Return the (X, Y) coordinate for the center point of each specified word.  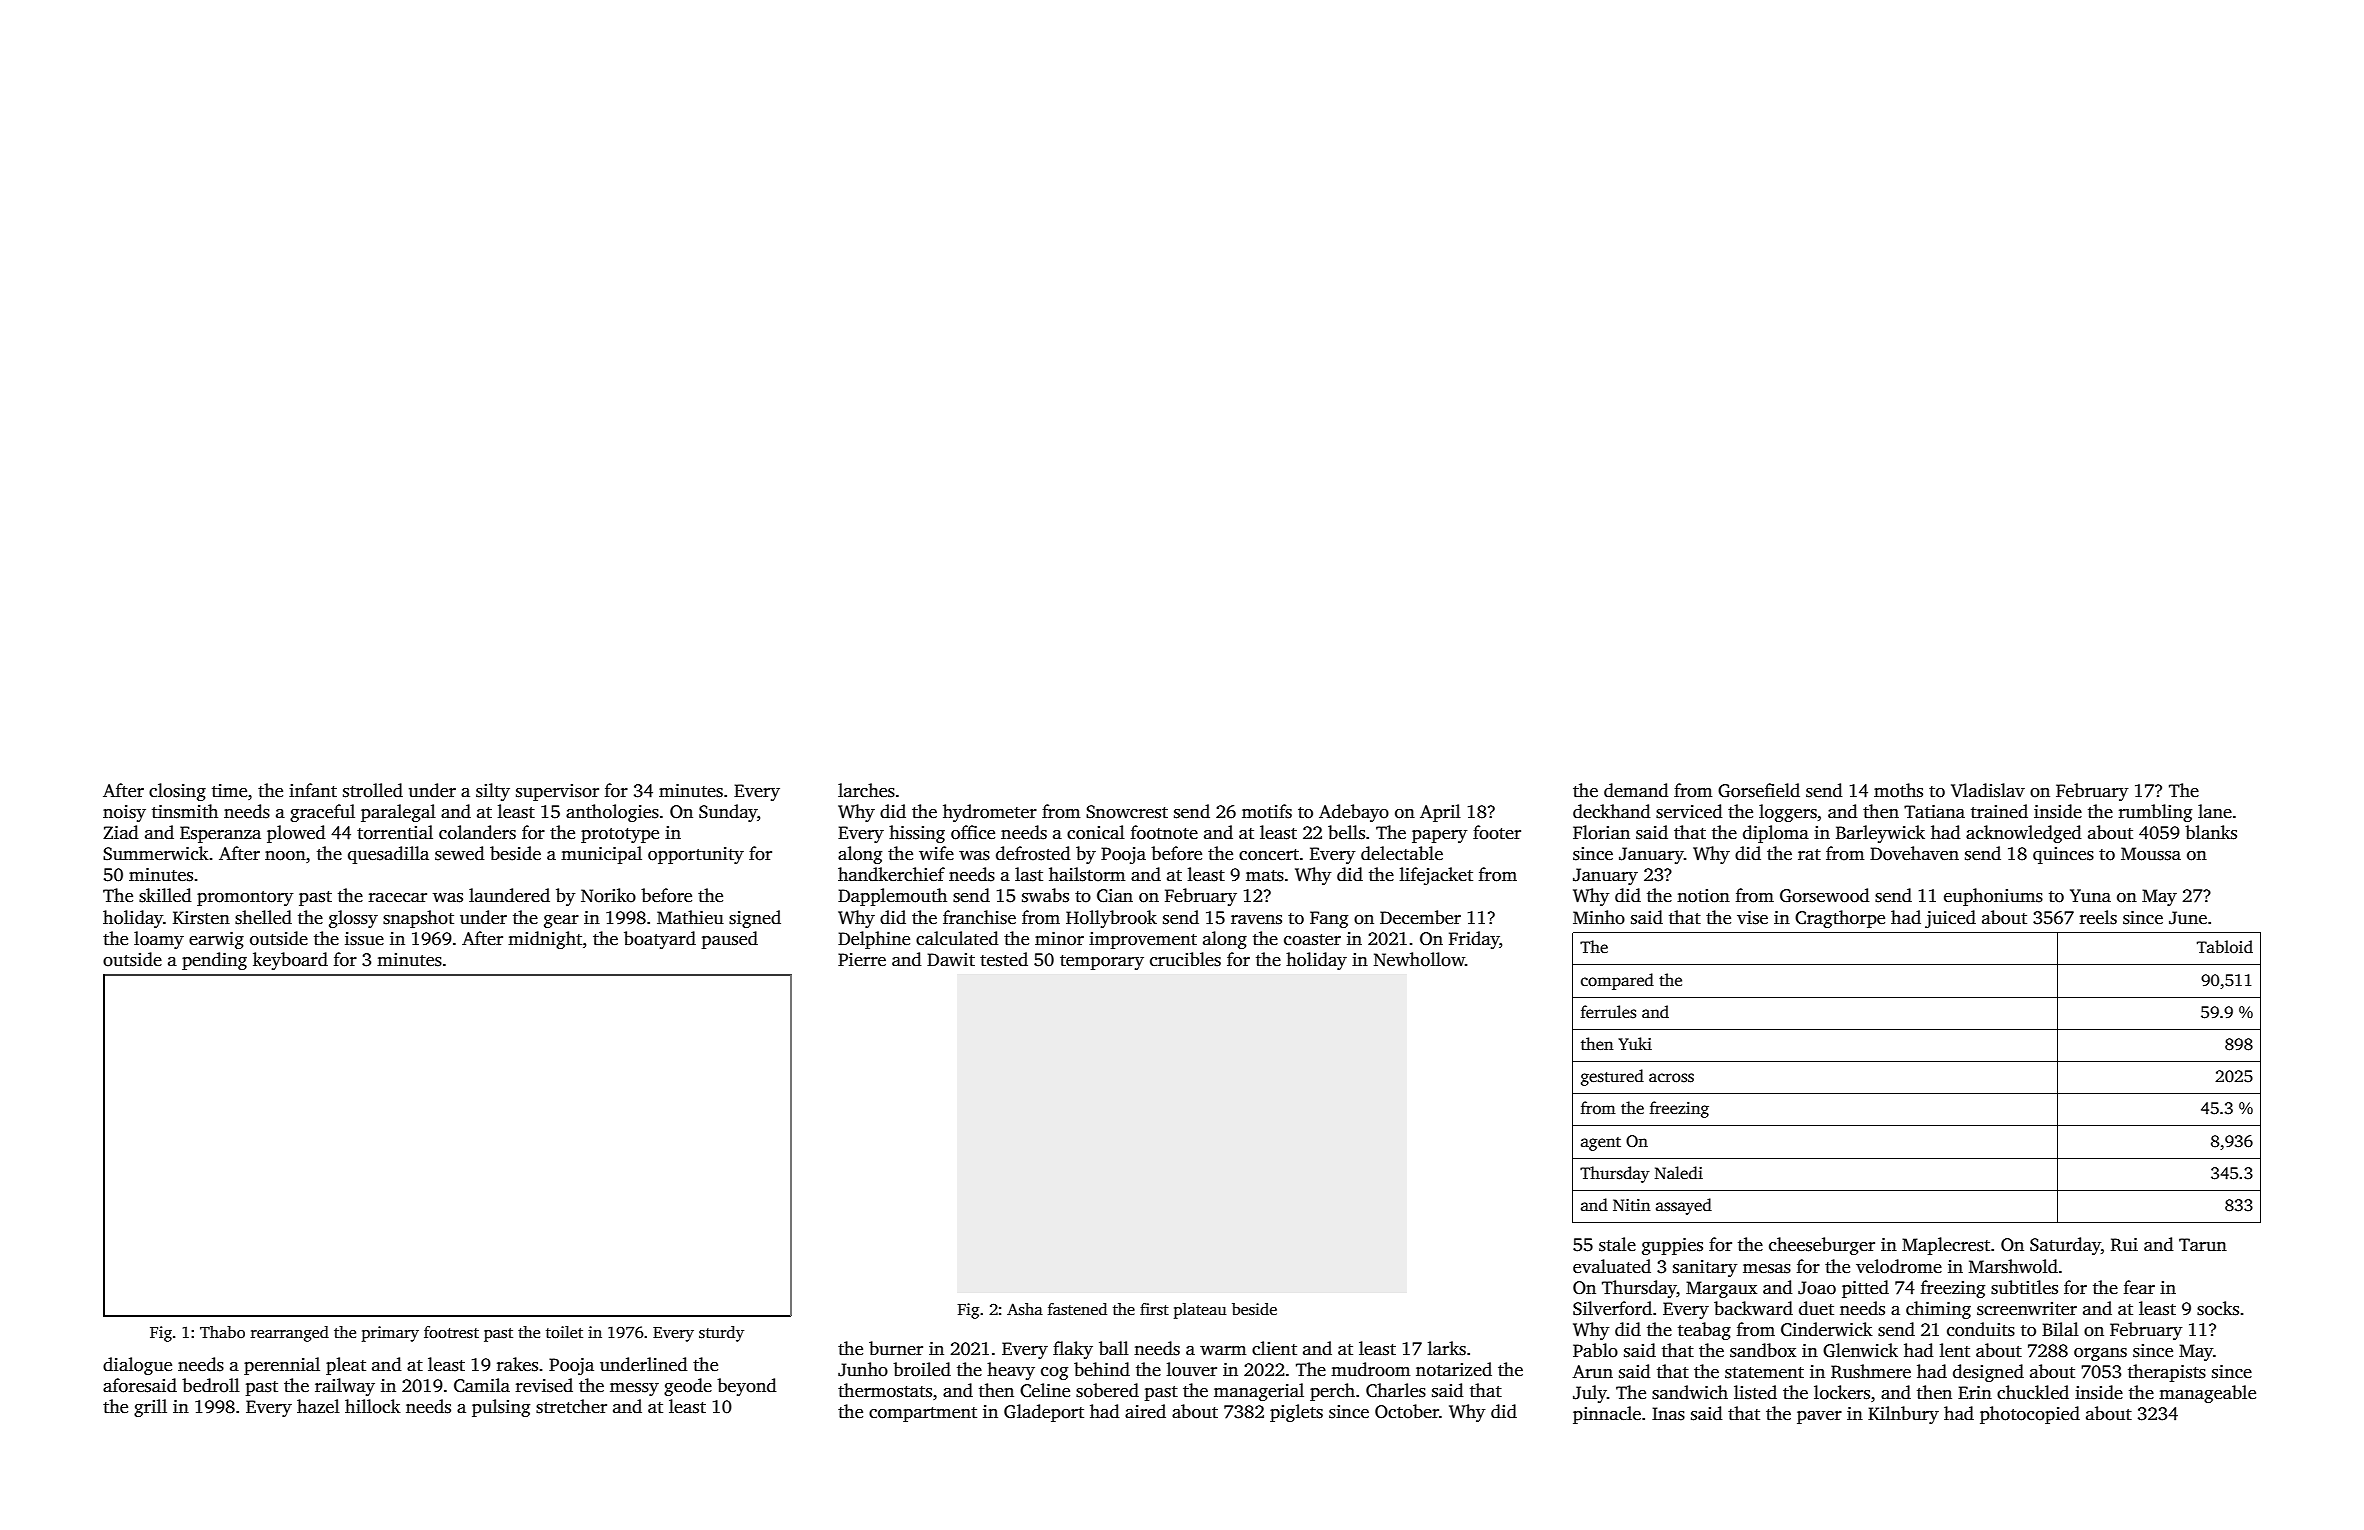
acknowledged (2023, 834)
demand (1636, 790)
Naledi (1679, 1173)
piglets (1296, 1413)
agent (1601, 1144)
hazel (318, 1406)
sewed (459, 853)
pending (214, 961)
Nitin (1631, 1205)
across (1671, 1078)
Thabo (222, 1332)
